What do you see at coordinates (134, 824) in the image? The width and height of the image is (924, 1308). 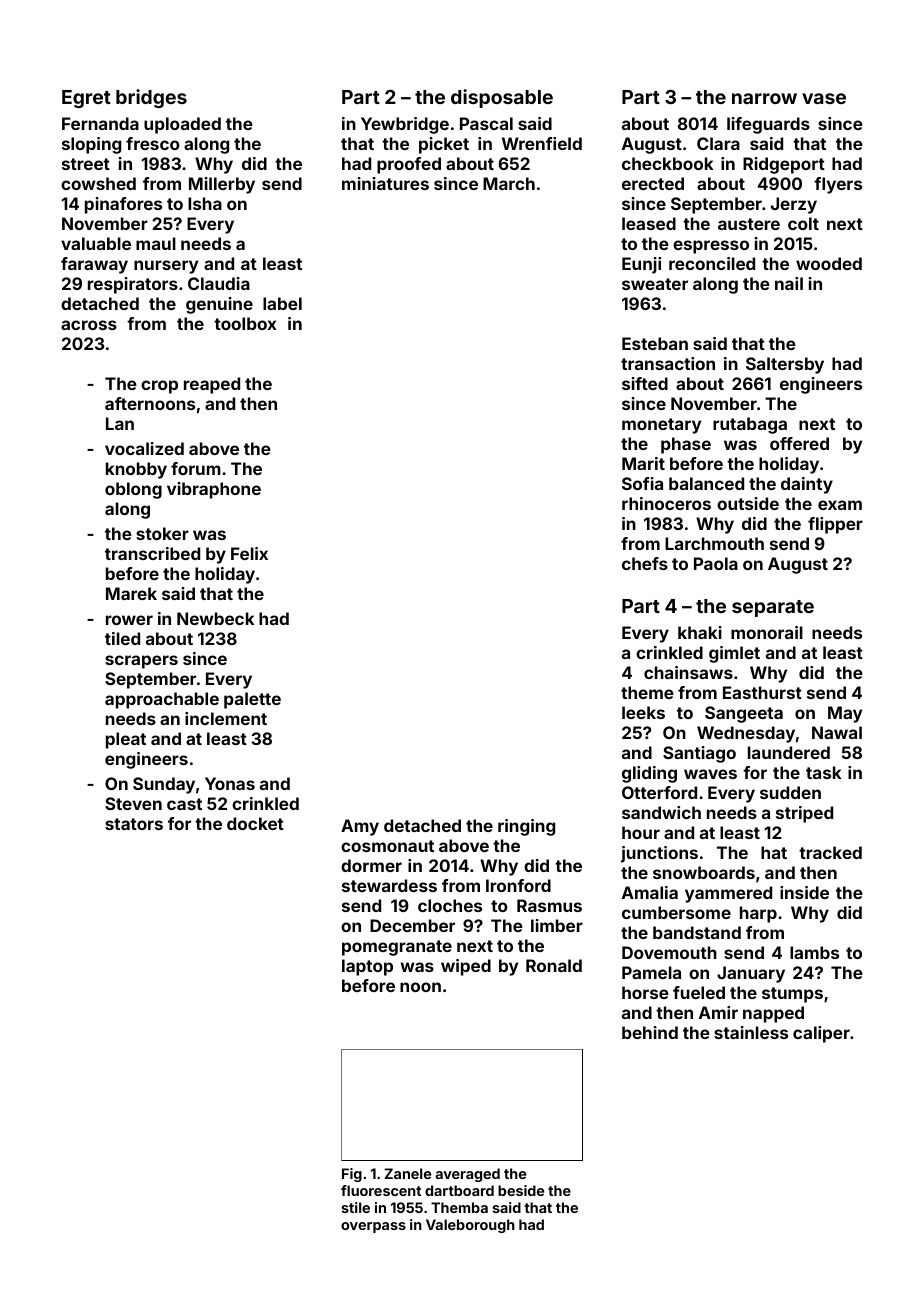 I see `stators` at bounding box center [134, 824].
